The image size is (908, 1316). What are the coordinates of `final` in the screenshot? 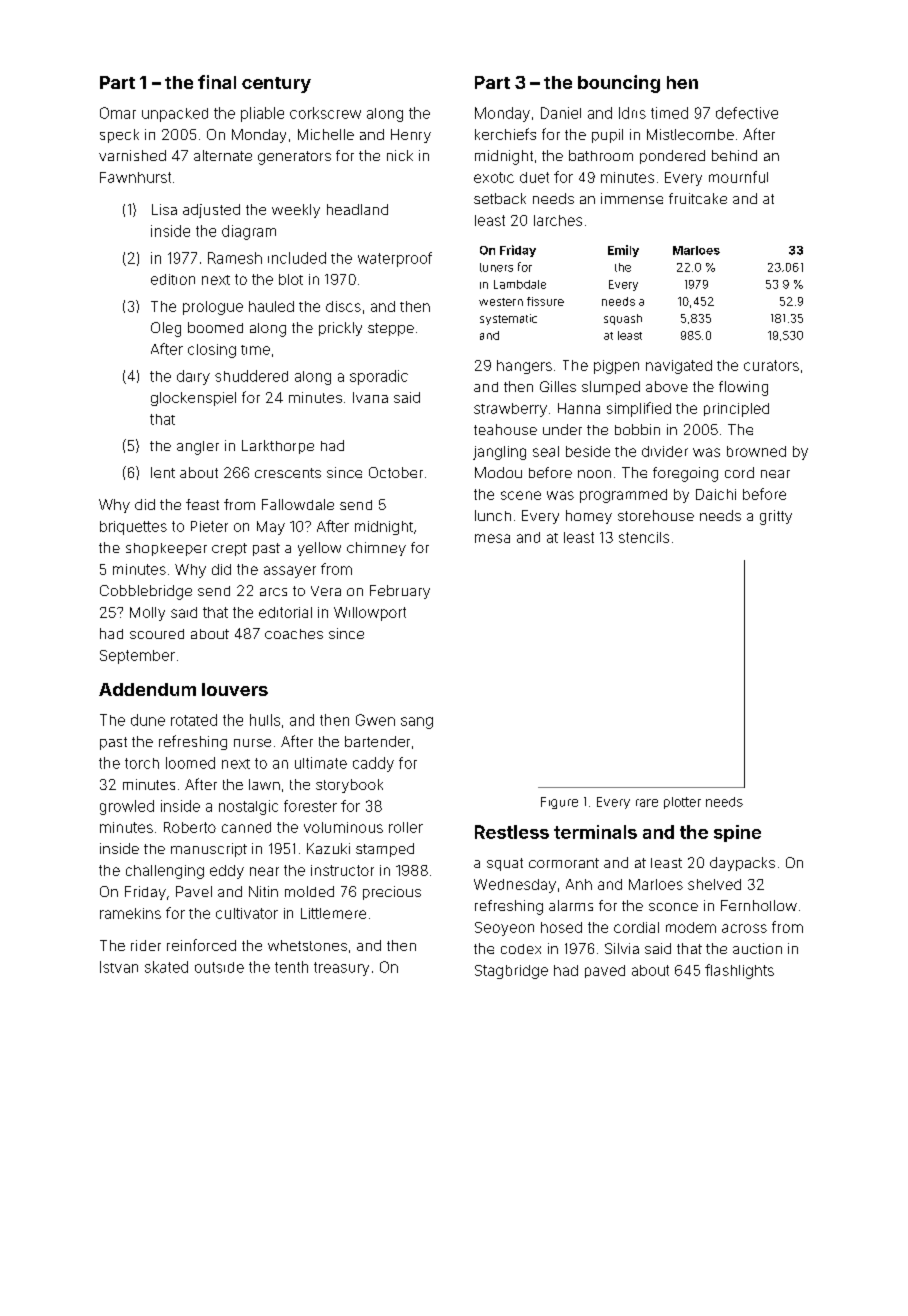 It's located at (217, 82).
